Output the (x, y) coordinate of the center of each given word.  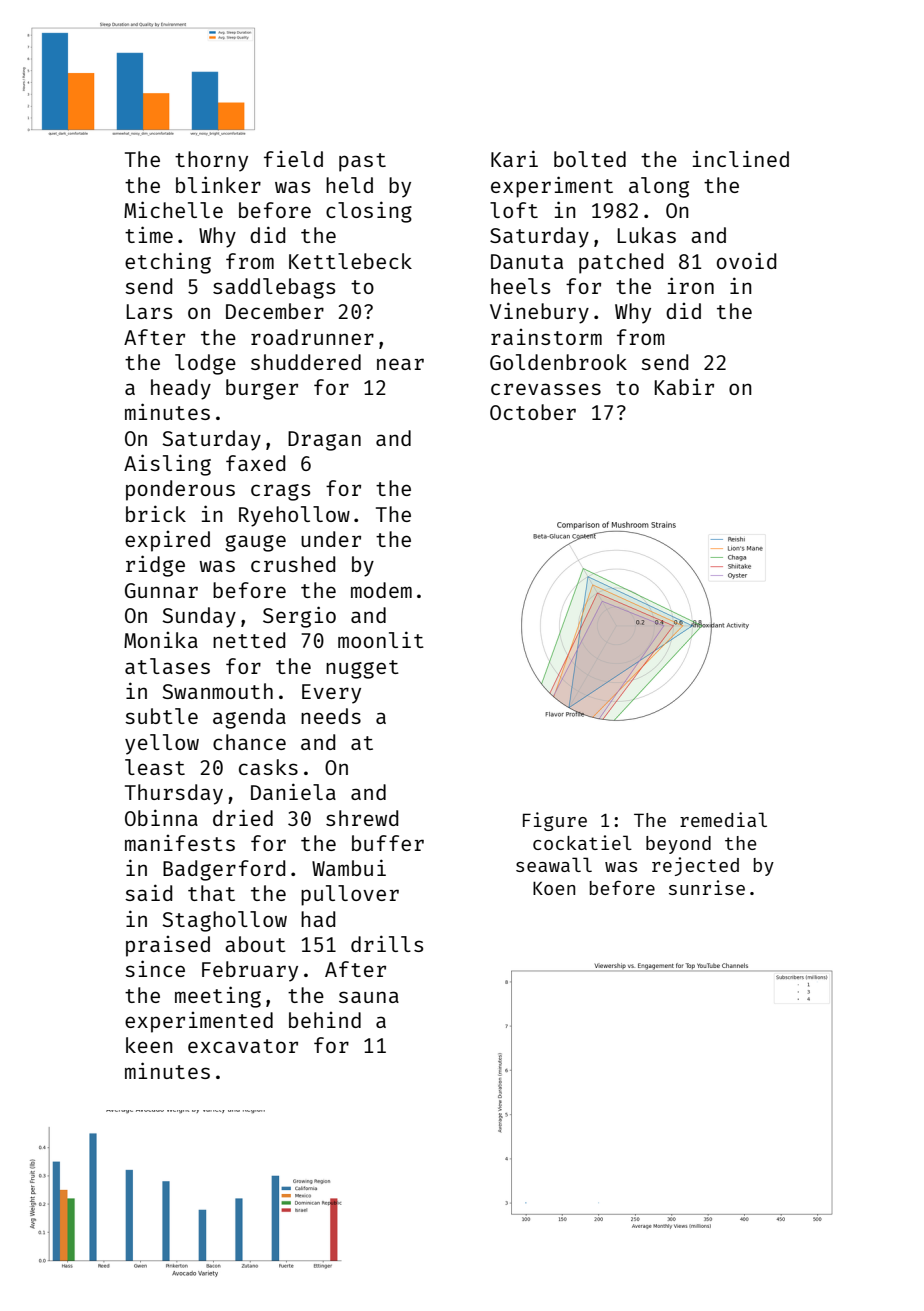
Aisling (167, 465)
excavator (243, 1046)
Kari (514, 158)
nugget (362, 669)
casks (268, 767)
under (331, 539)
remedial (723, 819)
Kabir (684, 386)
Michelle (173, 209)
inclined (741, 158)
